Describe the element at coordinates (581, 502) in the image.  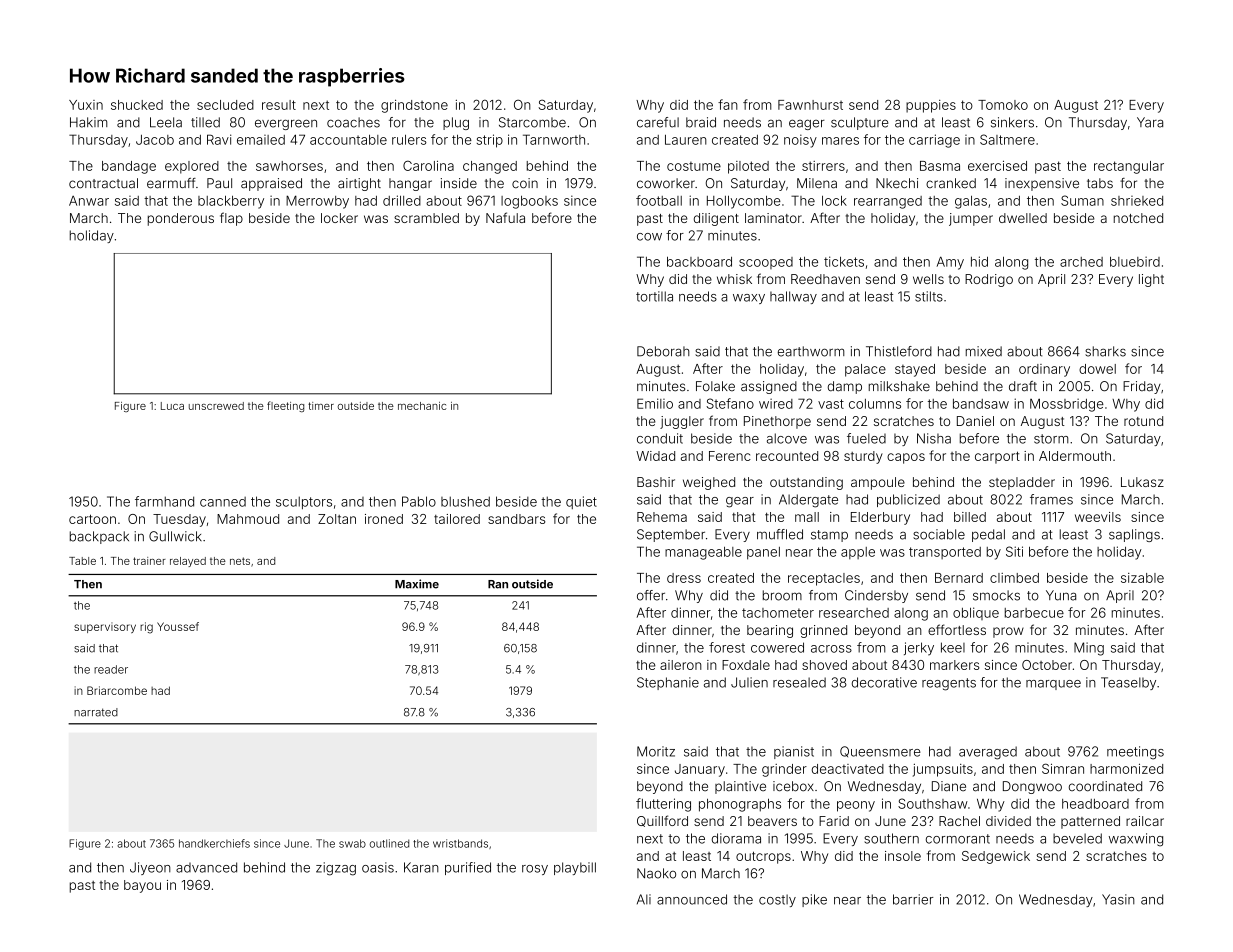
I see `quiet` at that location.
